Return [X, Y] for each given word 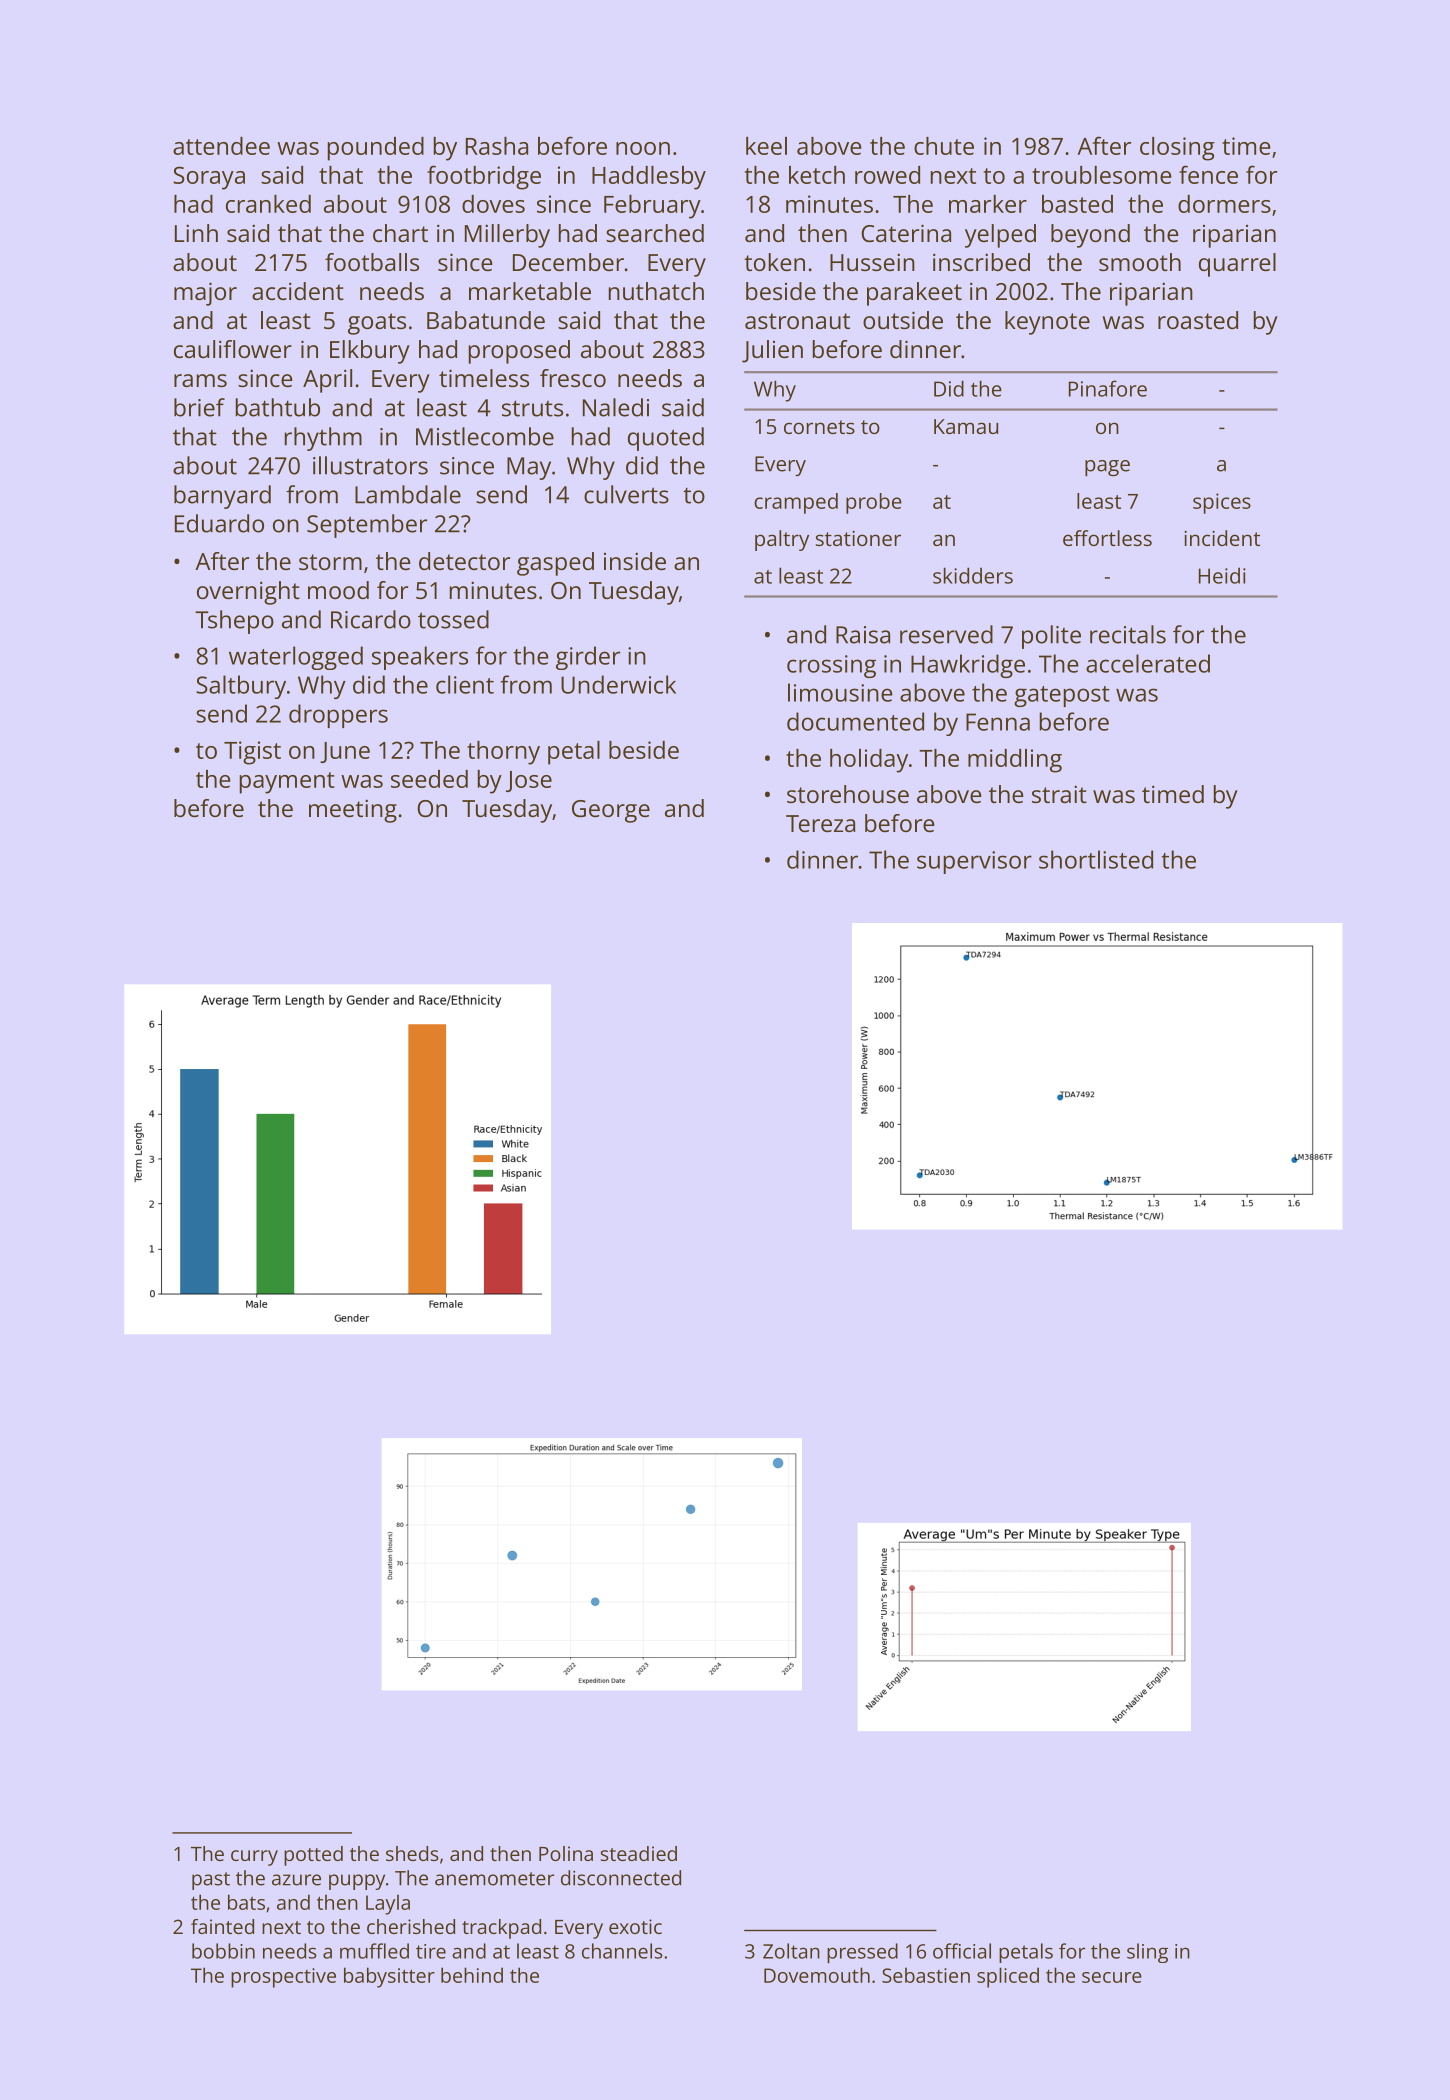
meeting [353, 811]
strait [1059, 794]
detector [464, 561]
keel [766, 146]
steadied [639, 1853]
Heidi [1222, 575]
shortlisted [1096, 859]
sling [1147, 1953]
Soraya [209, 178]
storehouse [848, 794]
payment [287, 783]
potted [313, 1856]
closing [1177, 149]
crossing [831, 666]
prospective [283, 1978]
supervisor [974, 862]
